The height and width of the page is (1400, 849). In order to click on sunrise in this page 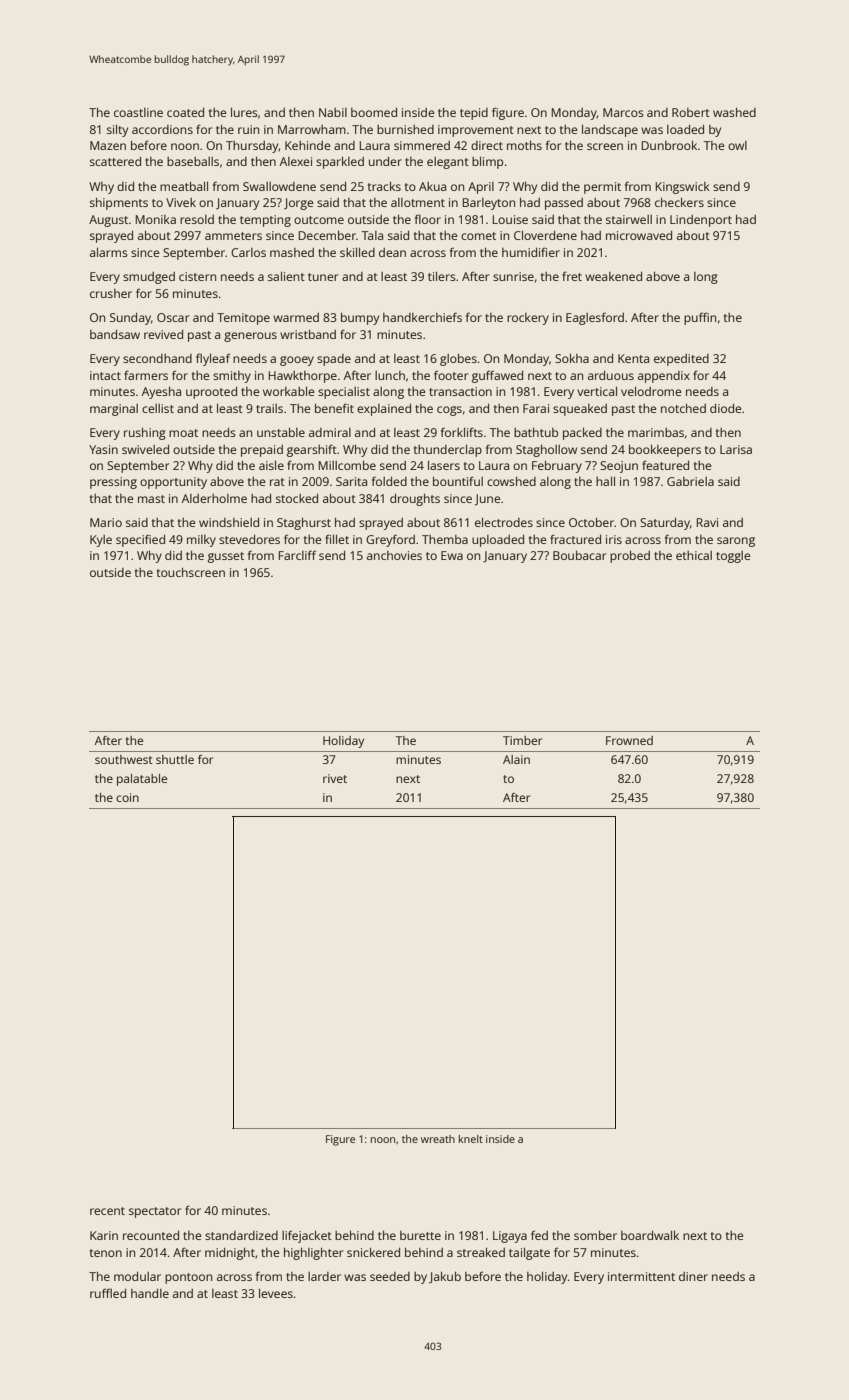, I will do `click(513, 276)`.
